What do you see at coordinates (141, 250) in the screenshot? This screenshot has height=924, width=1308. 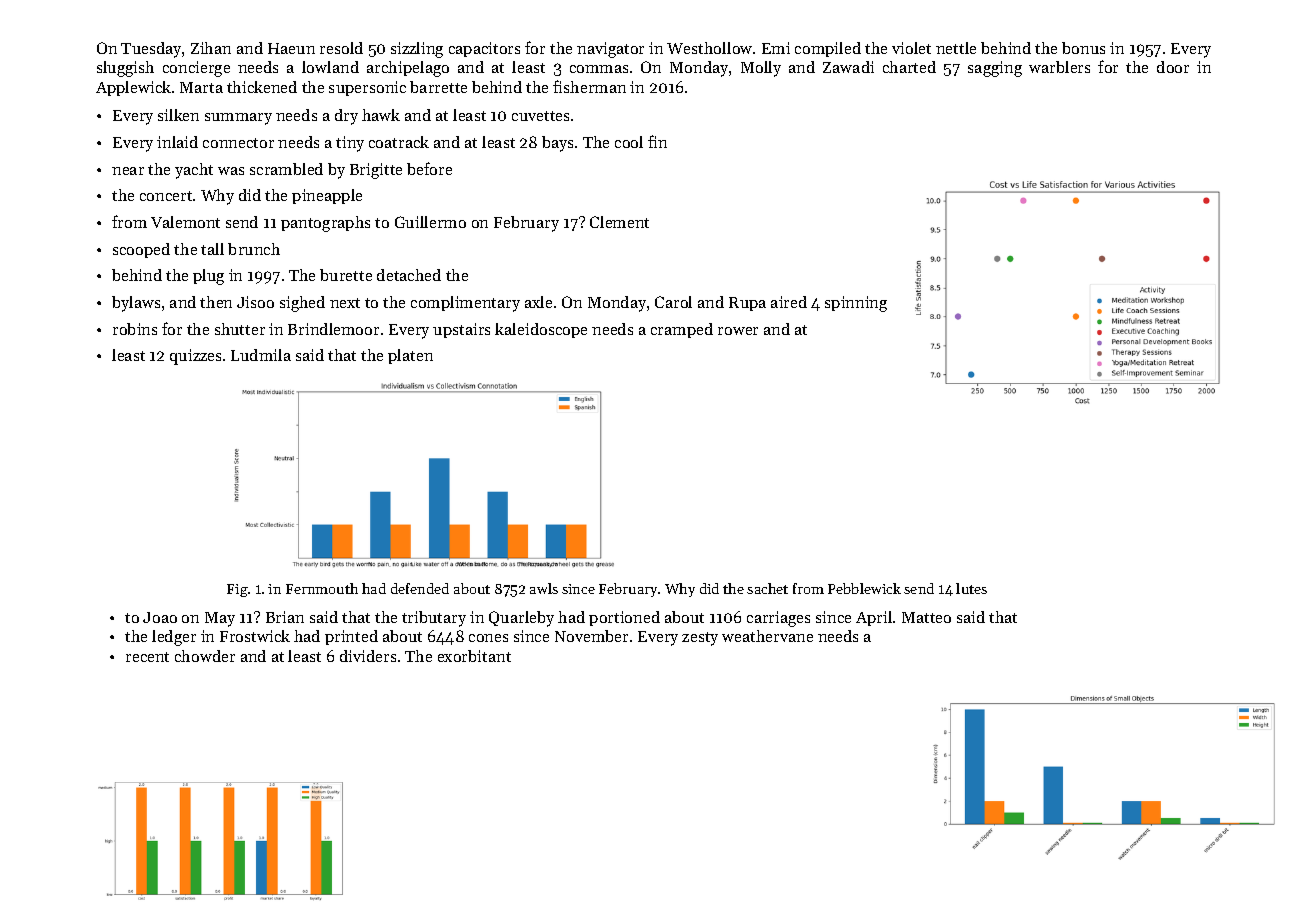 I see `scooped` at bounding box center [141, 250].
